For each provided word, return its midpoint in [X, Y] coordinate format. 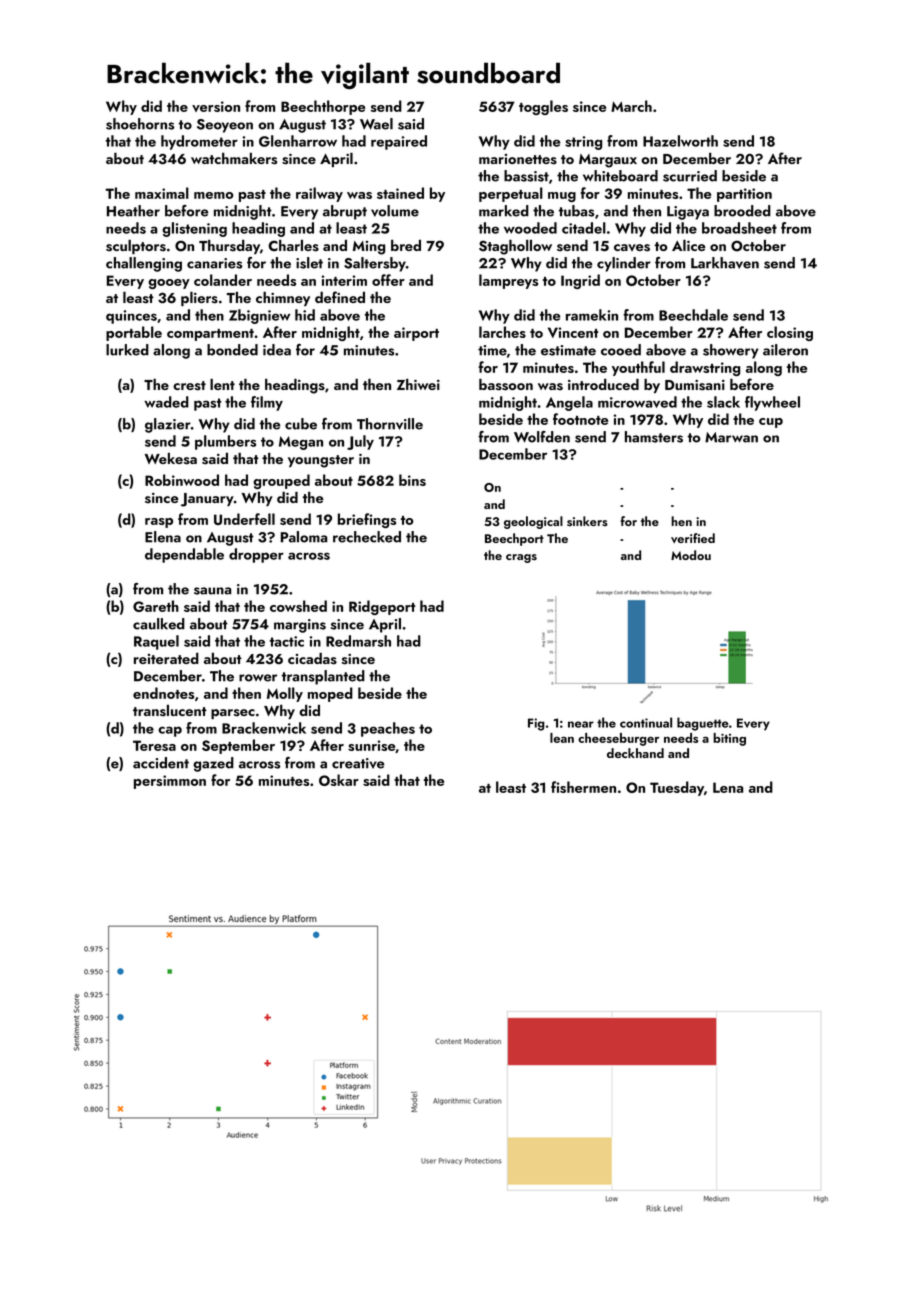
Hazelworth [680, 141]
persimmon [170, 782]
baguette [703, 724]
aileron [785, 350]
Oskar [339, 780]
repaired [399, 142]
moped [330, 694]
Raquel [156, 642]
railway [319, 194]
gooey [169, 284]
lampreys [508, 281]
